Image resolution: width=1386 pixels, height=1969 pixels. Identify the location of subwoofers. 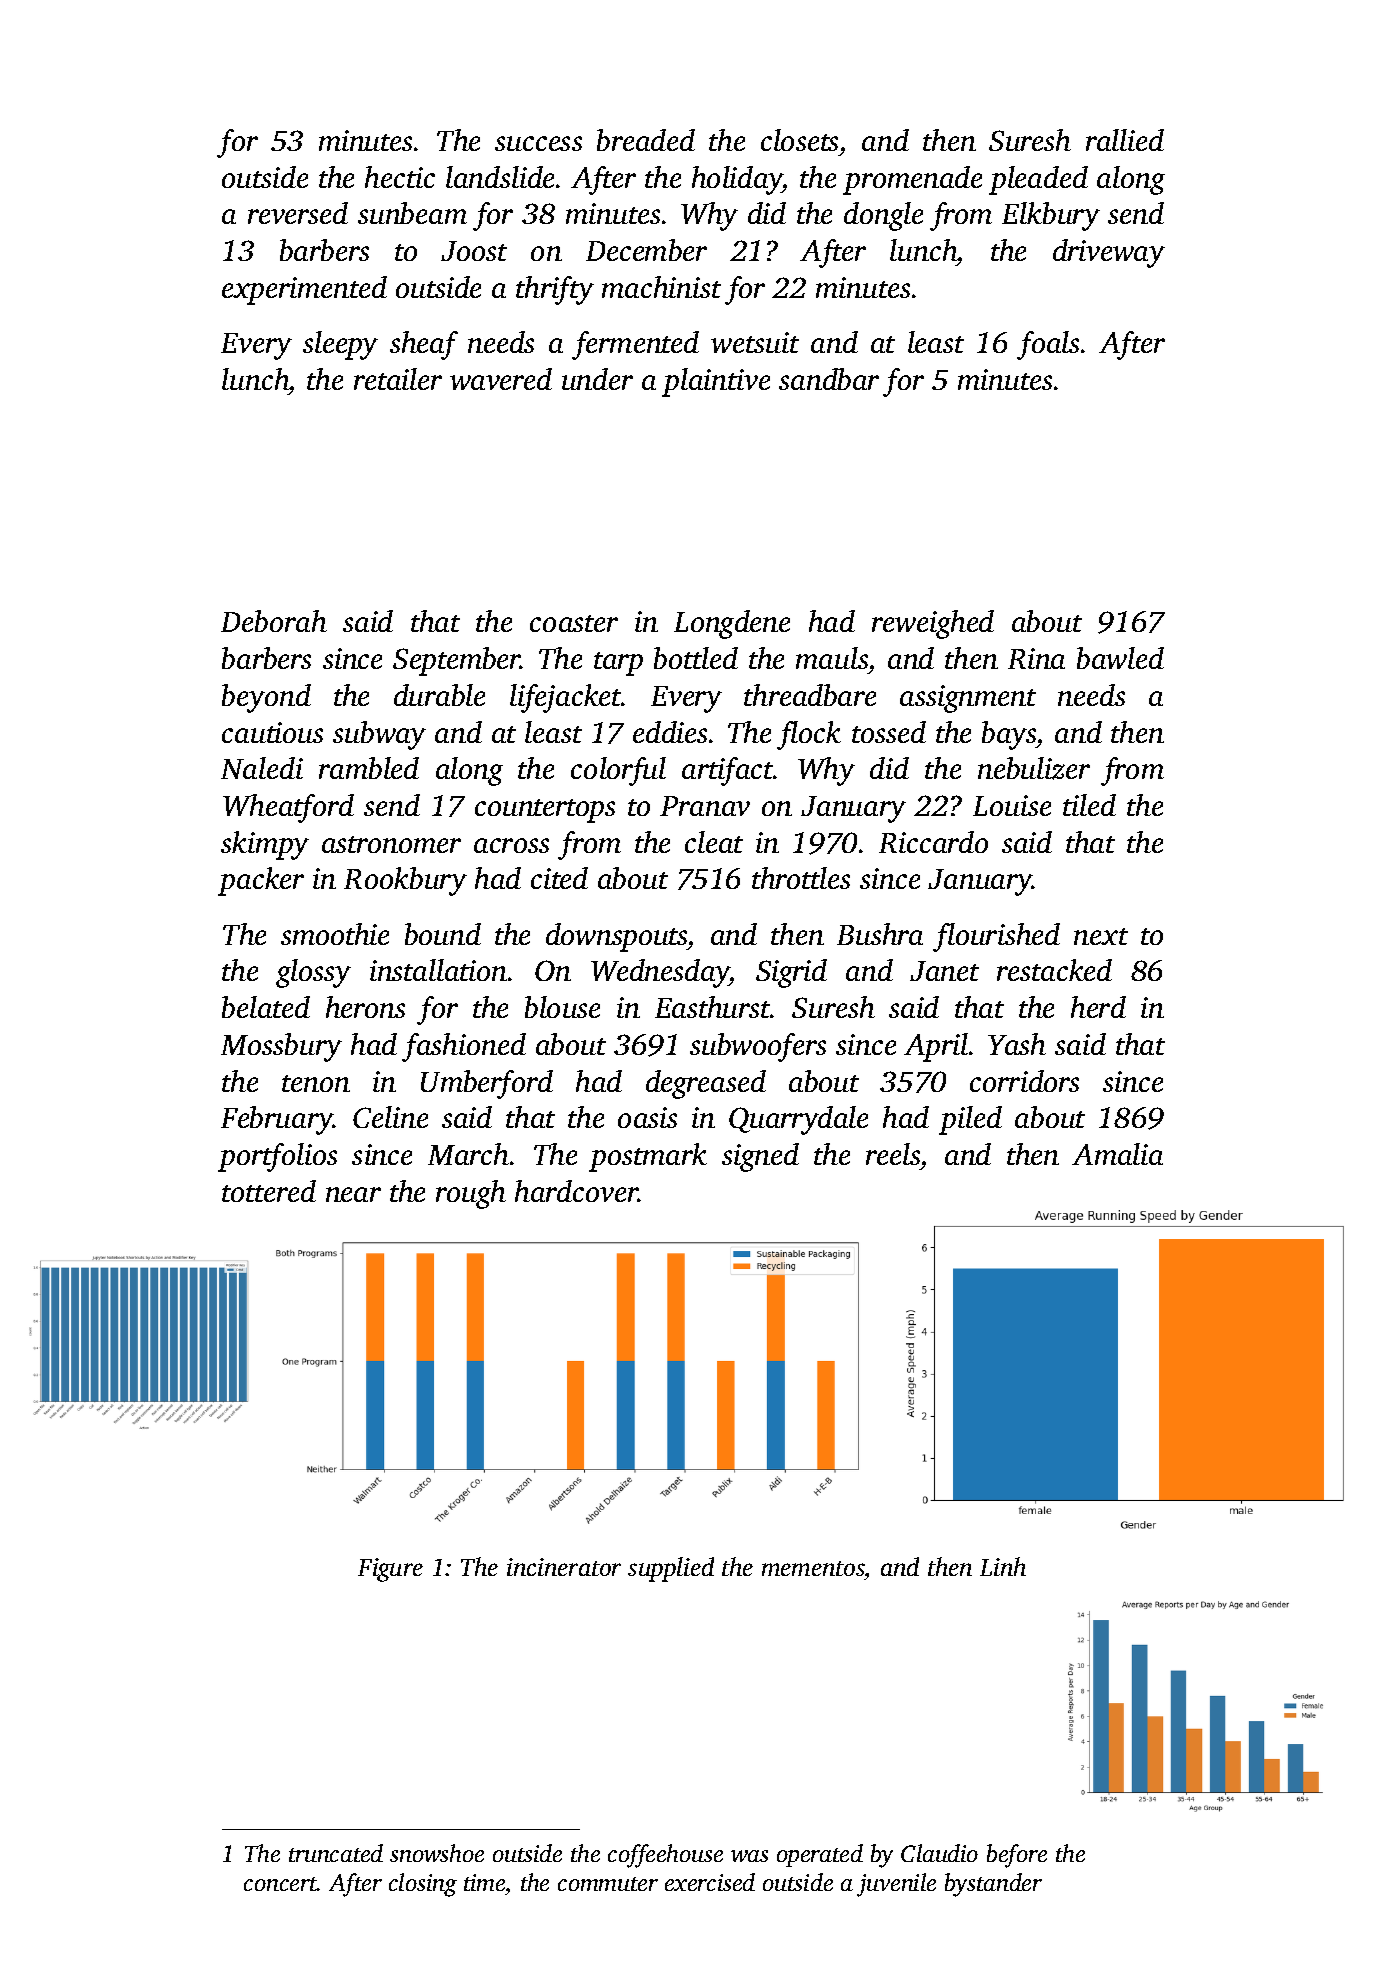
(758, 1047).
